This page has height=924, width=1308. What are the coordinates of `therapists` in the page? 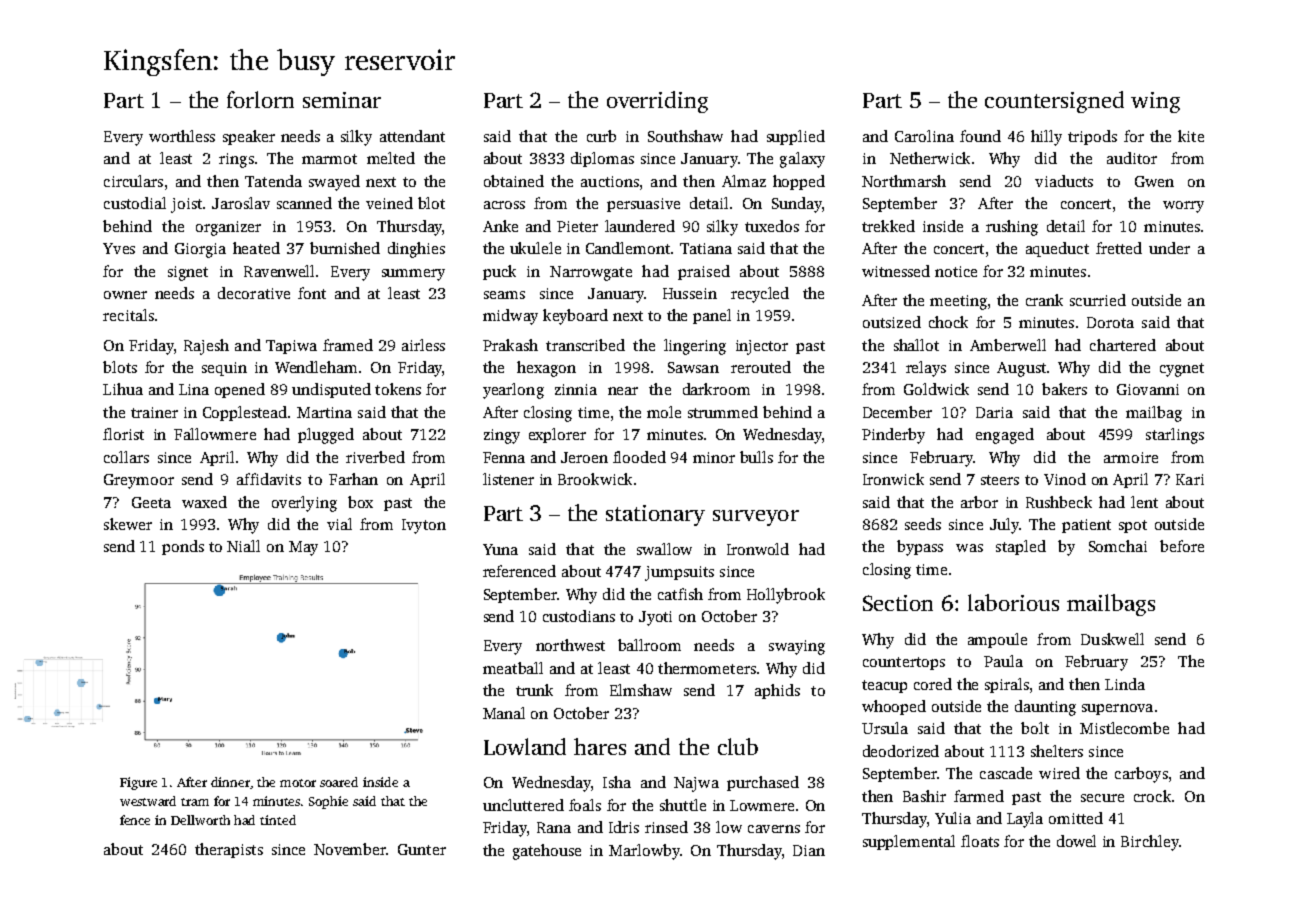 It's located at (229, 850).
